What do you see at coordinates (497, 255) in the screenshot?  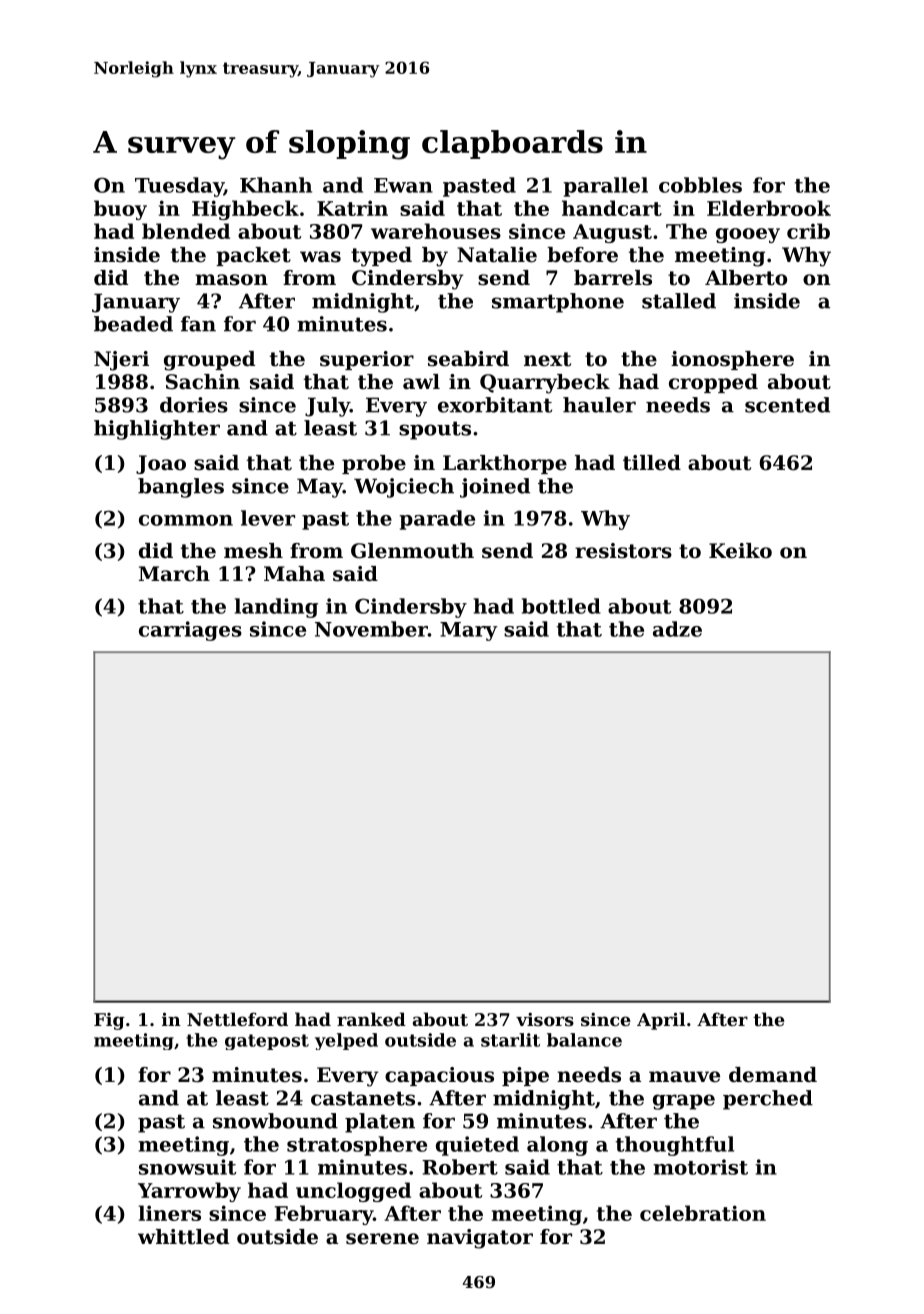 I see `Natalie` at bounding box center [497, 255].
